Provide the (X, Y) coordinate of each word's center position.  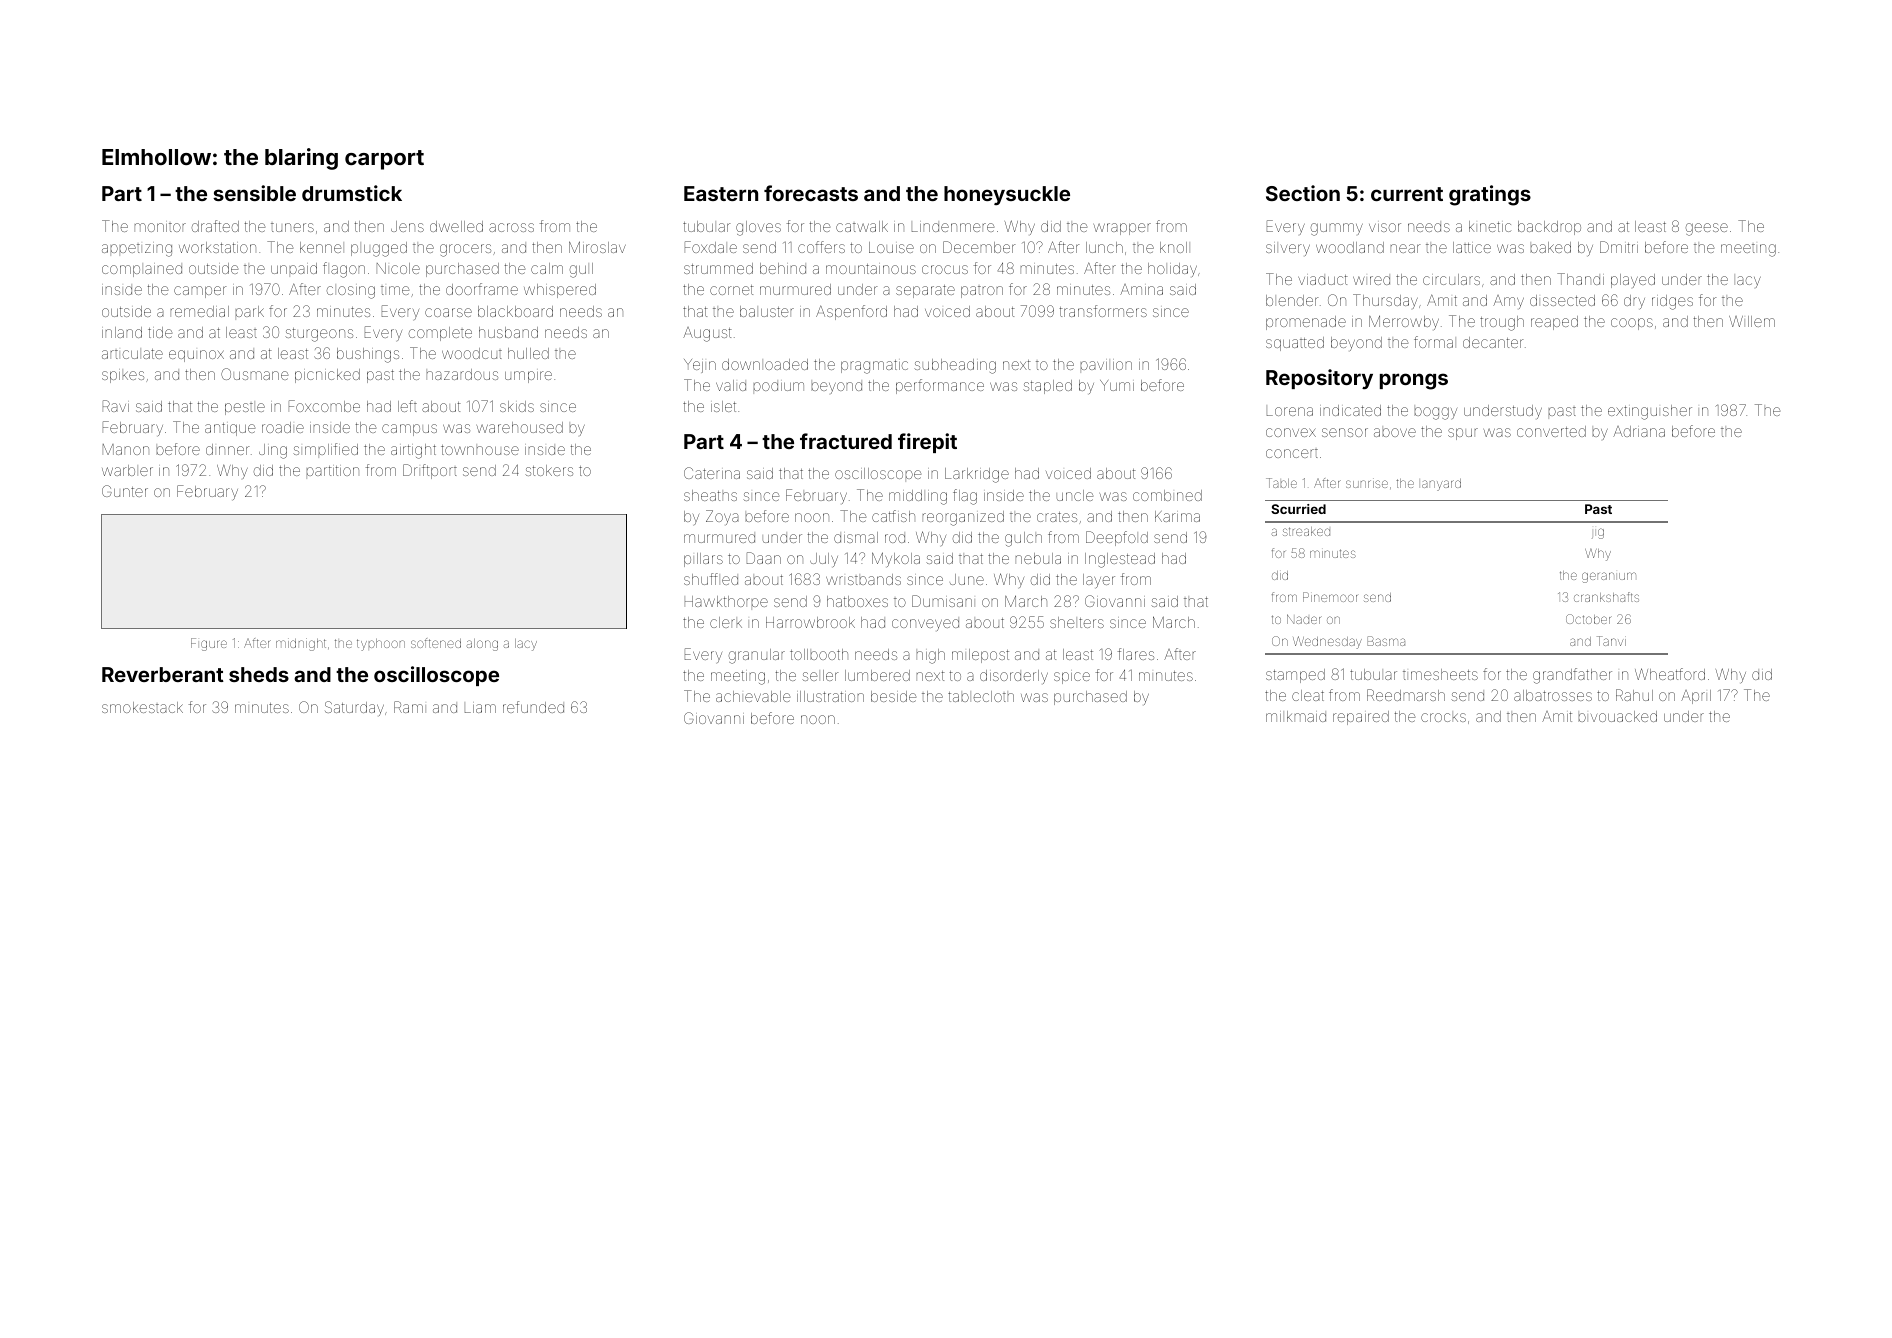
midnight (301, 644)
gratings (1490, 195)
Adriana (1639, 431)
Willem (1752, 321)
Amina (1141, 289)
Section (1303, 193)
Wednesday (1327, 642)
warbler (127, 470)
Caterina (712, 473)
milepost (980, 656)
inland (122, 332)
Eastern (721, 193)
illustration (830, 696)
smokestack (142, 707)
